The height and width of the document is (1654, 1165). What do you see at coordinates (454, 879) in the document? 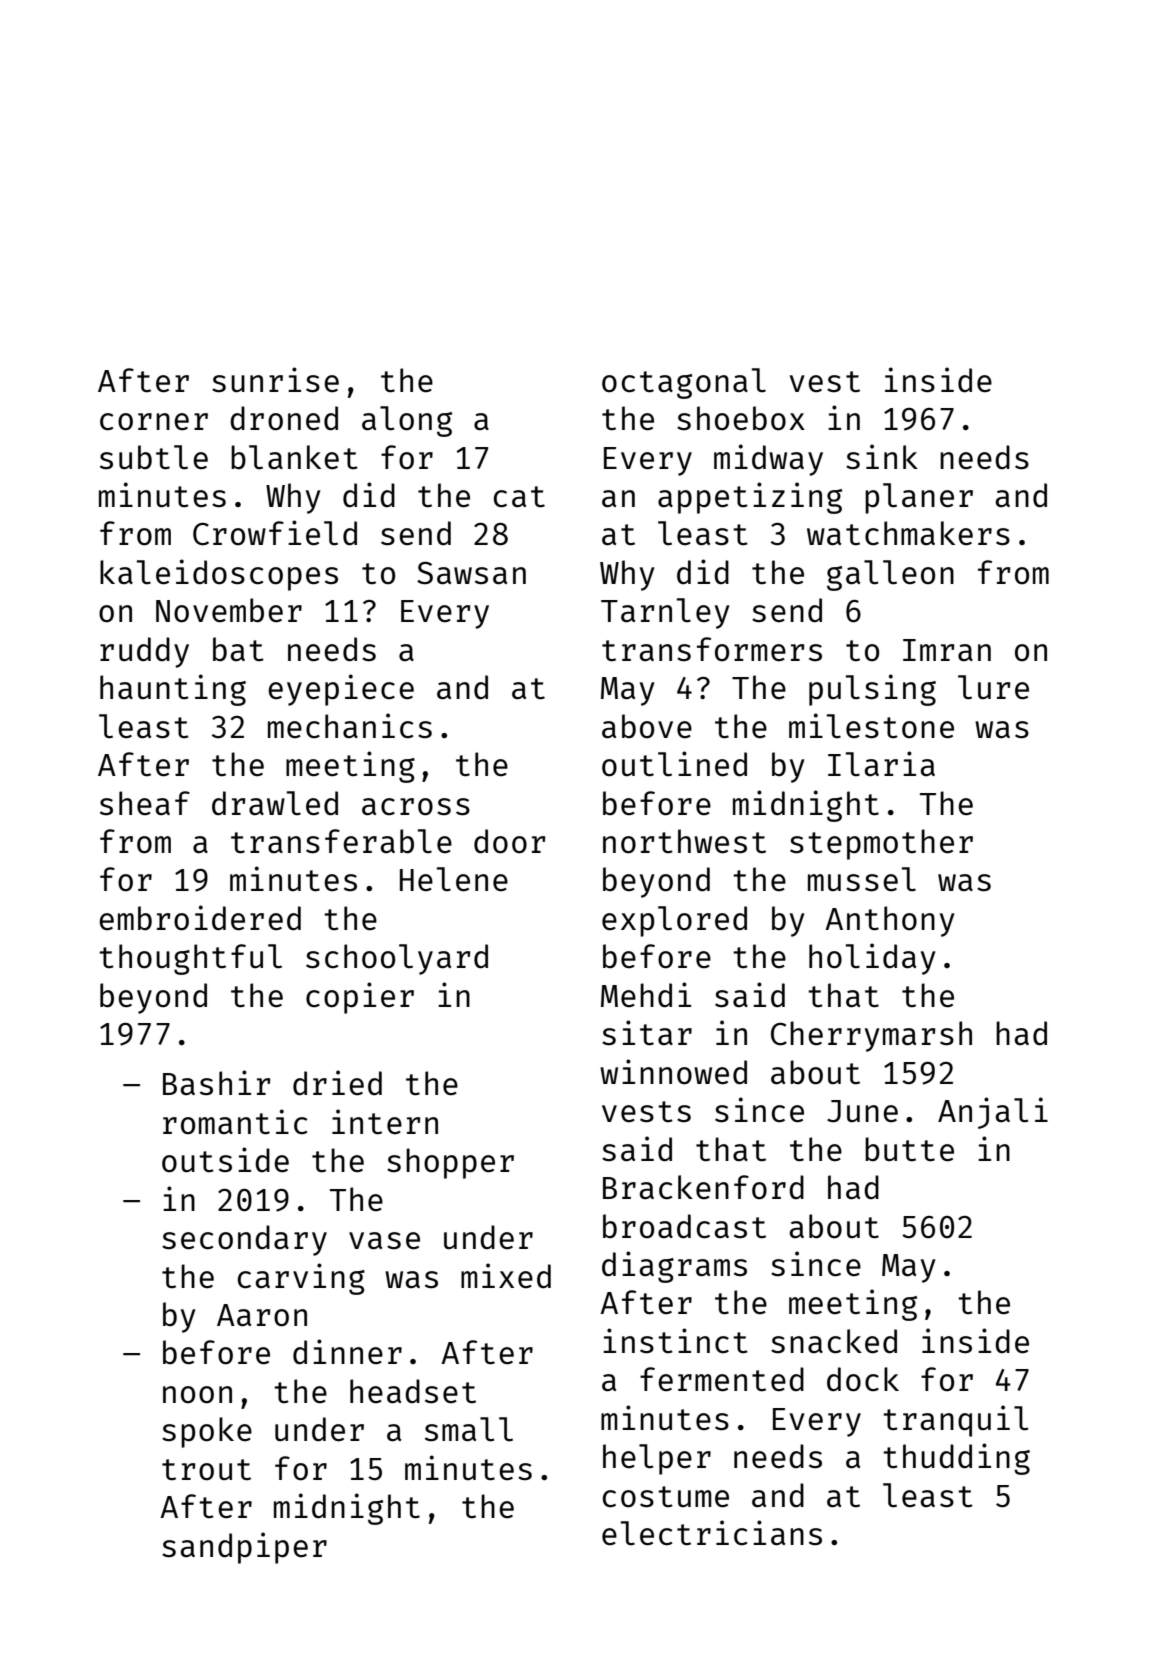
I see `Helene` at bounding box center [454, 879].
